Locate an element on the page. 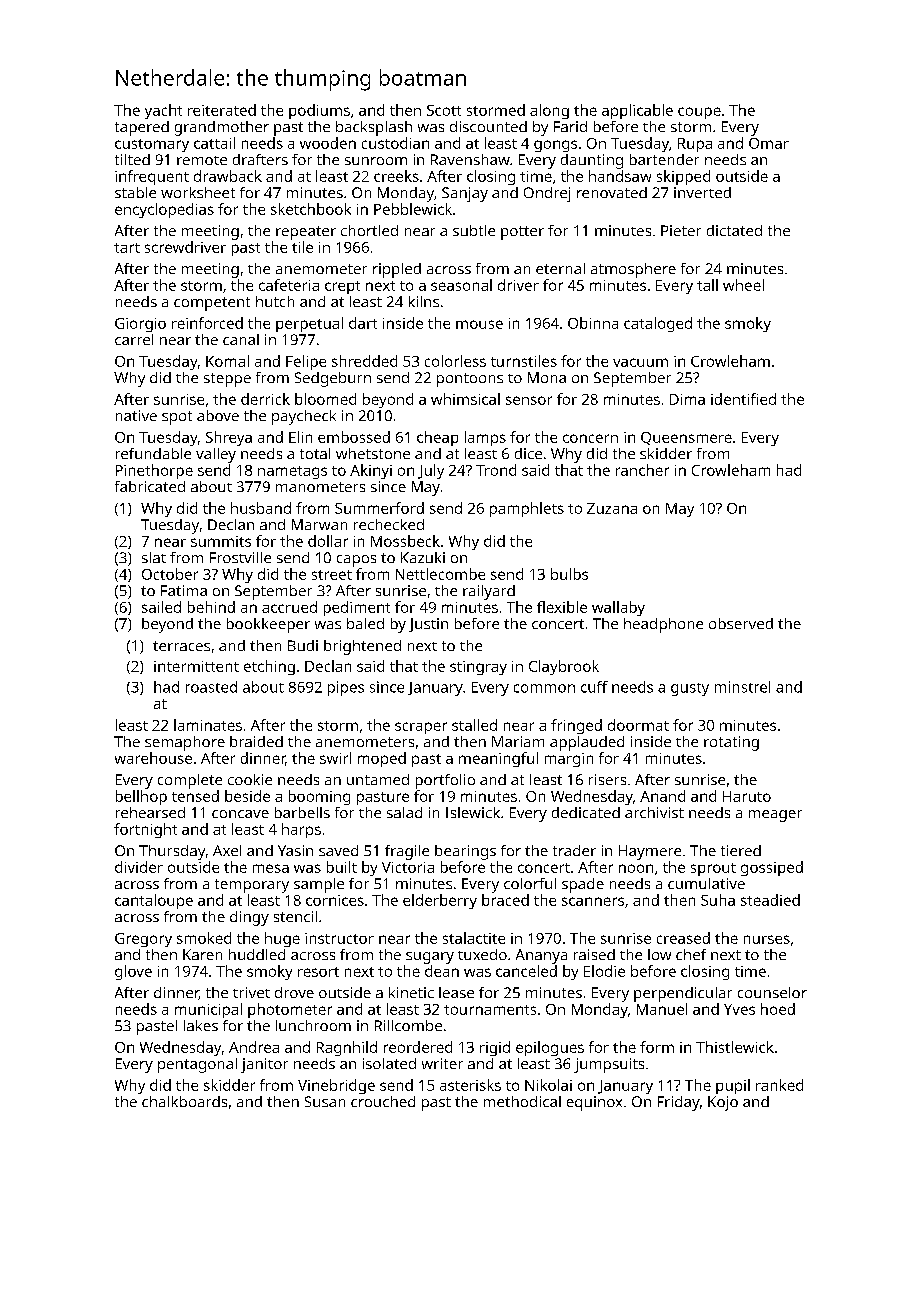  dingy is located at coordinates (249, 918).
